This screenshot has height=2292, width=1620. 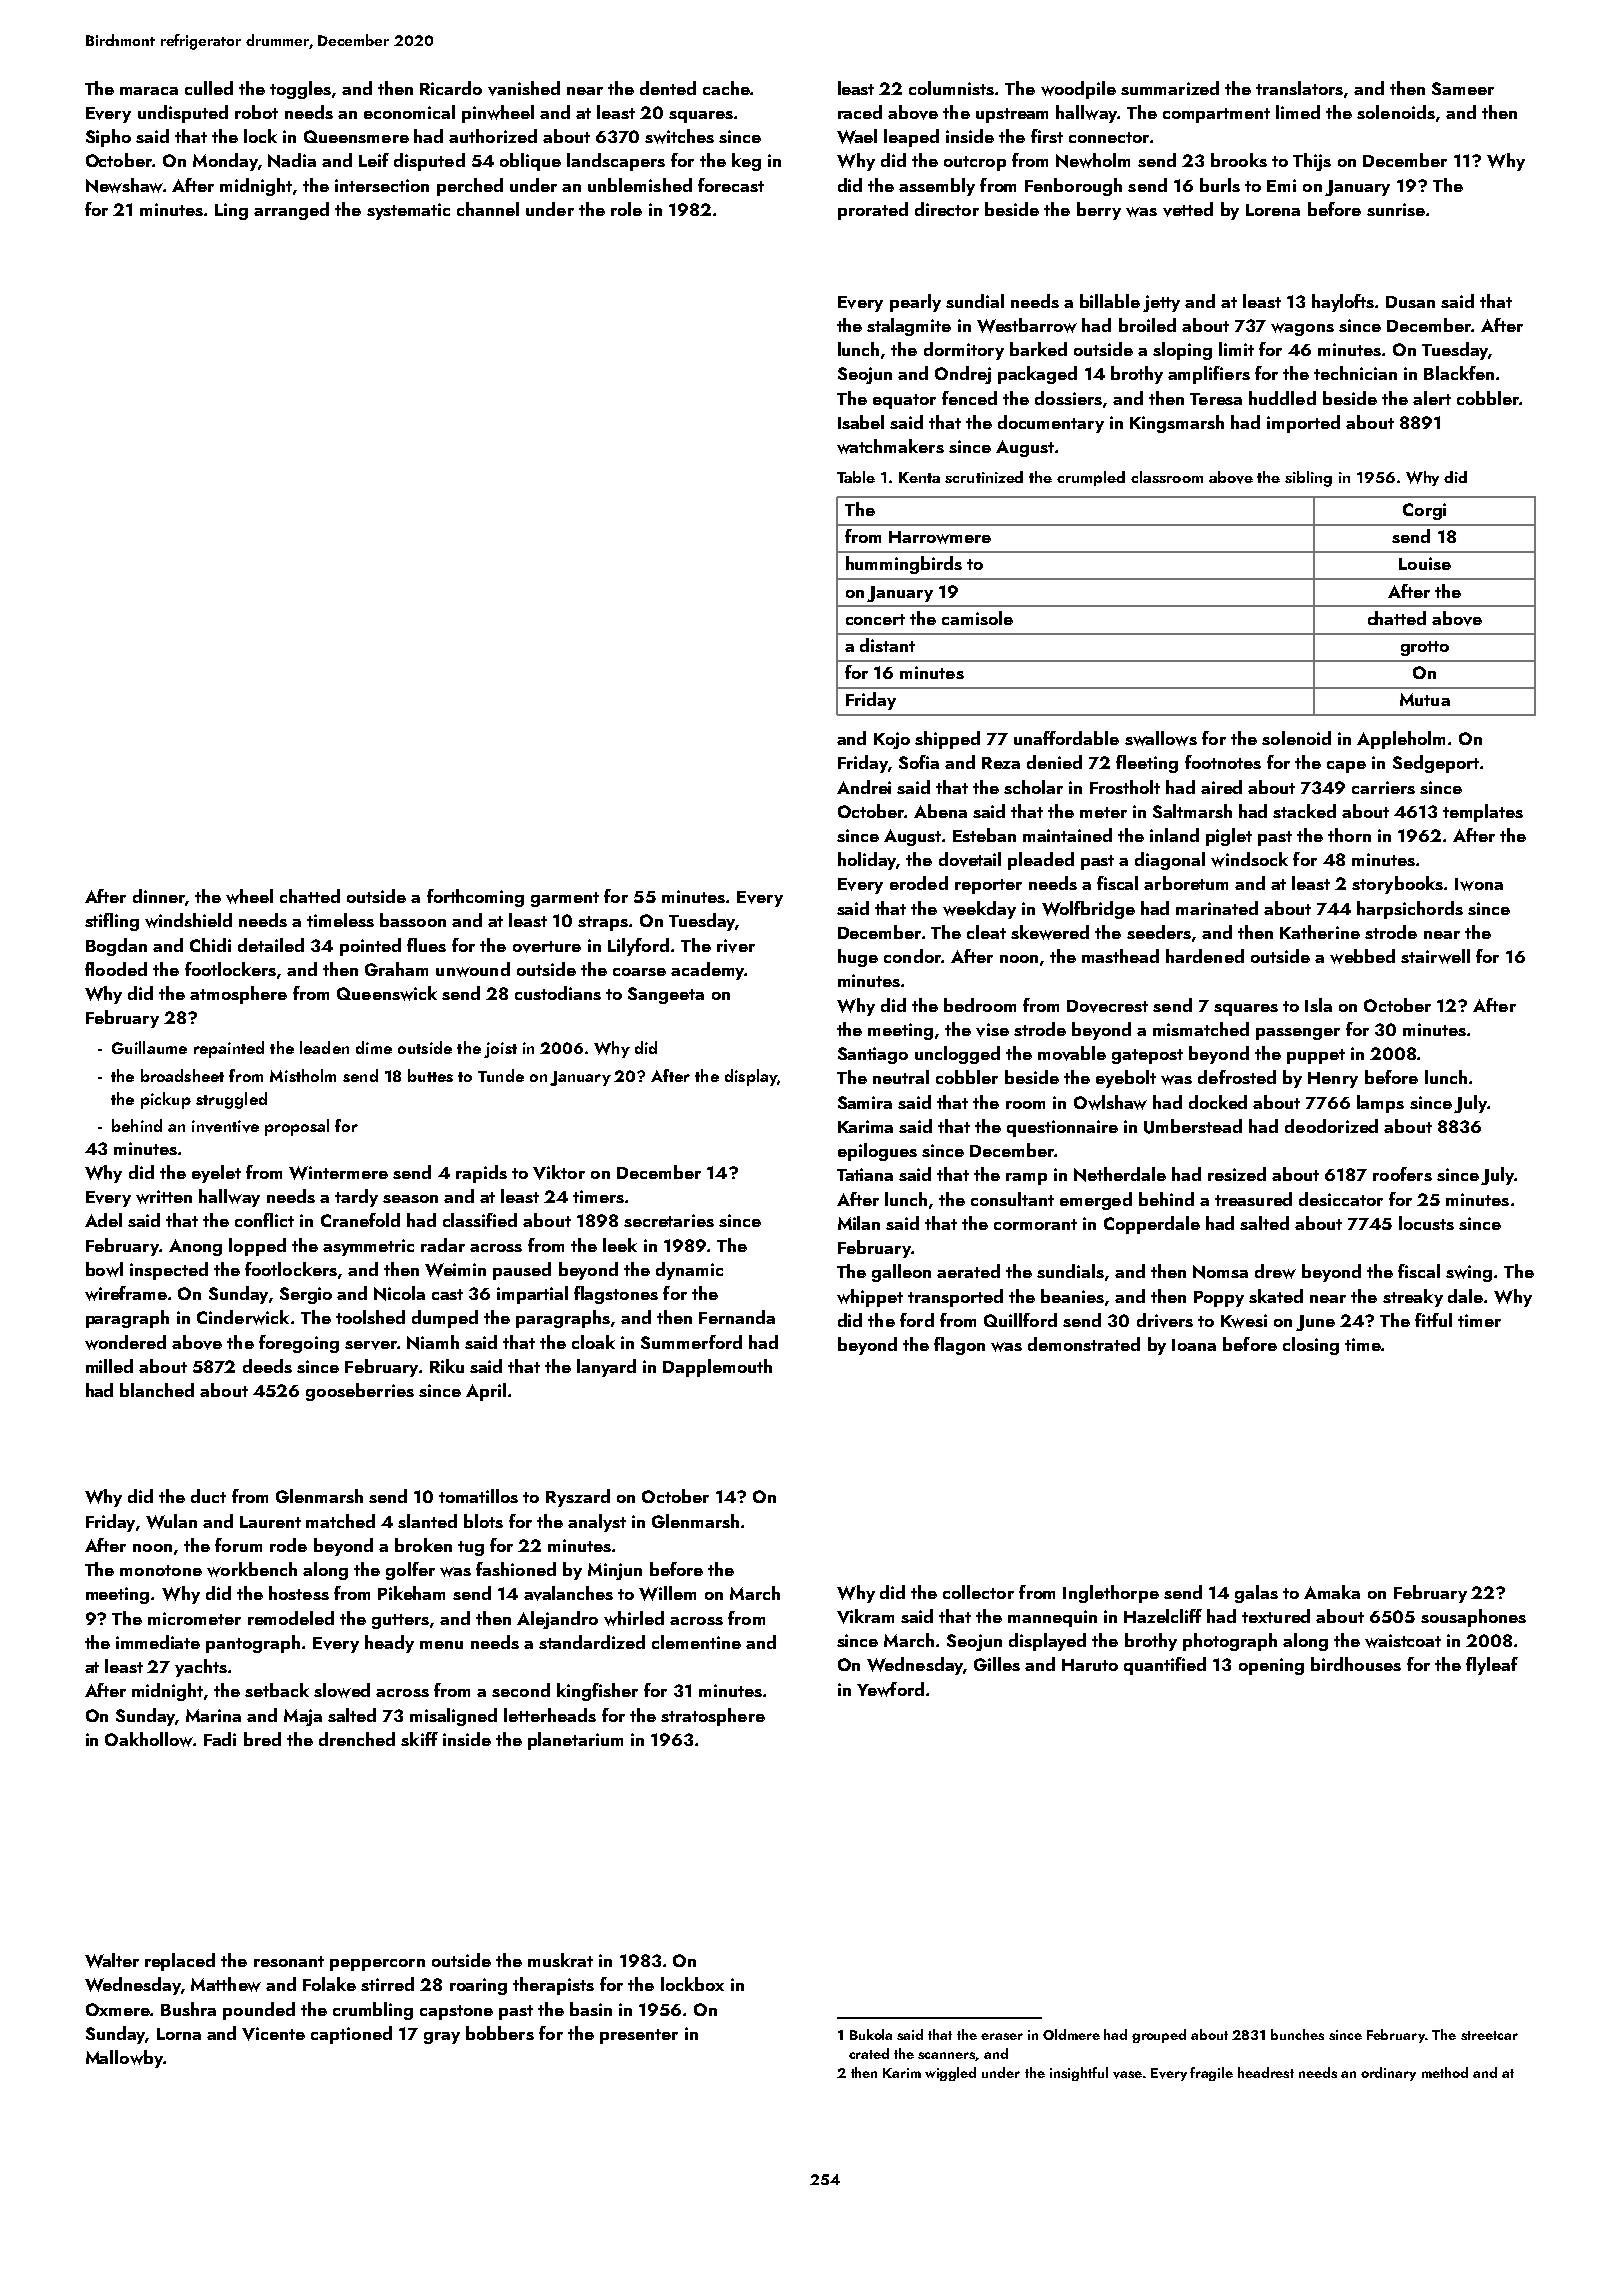 I want to click on presenter, so click(x=639, y=2036).
